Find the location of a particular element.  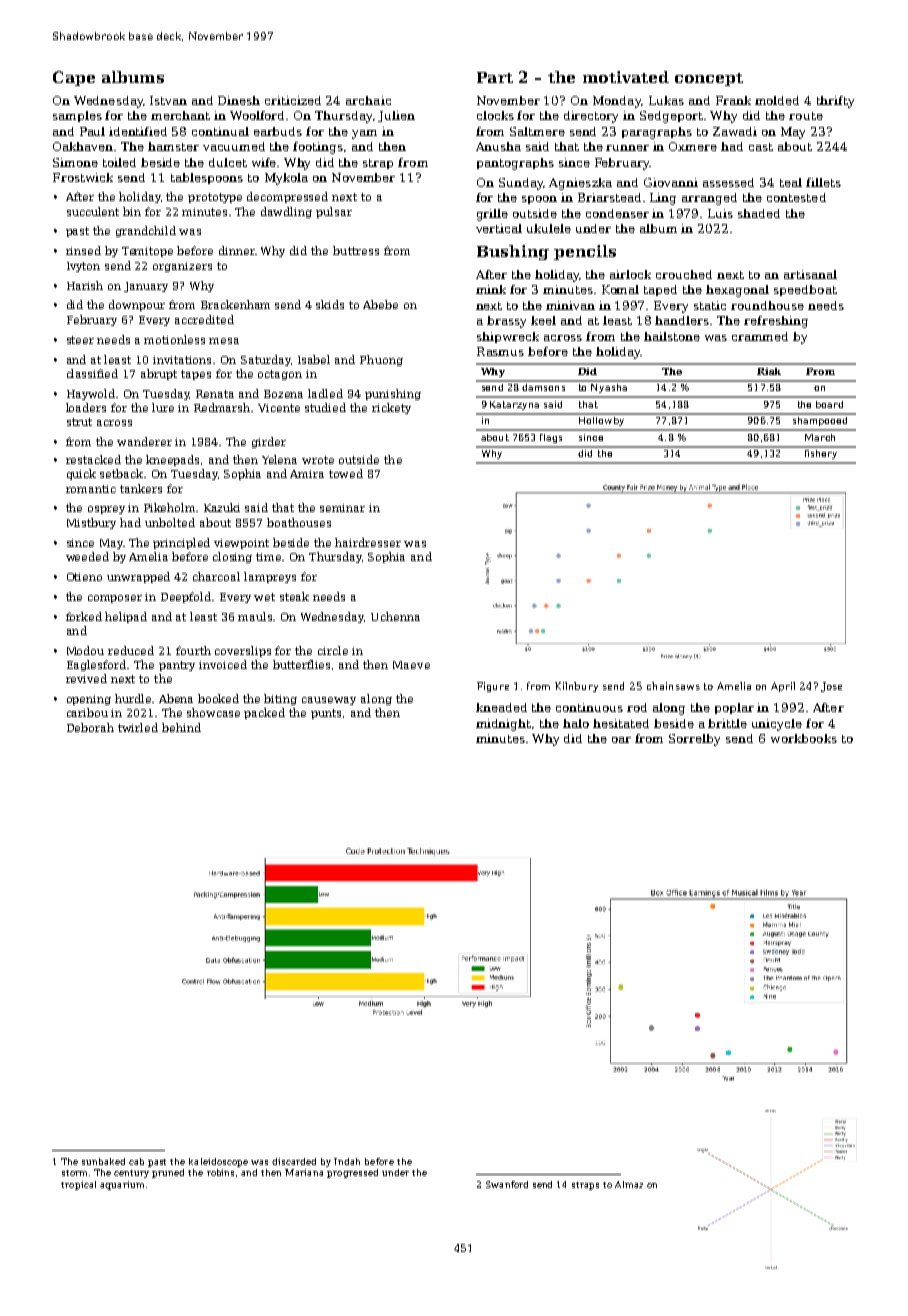

cab is located at coordinates (136, 1161).
